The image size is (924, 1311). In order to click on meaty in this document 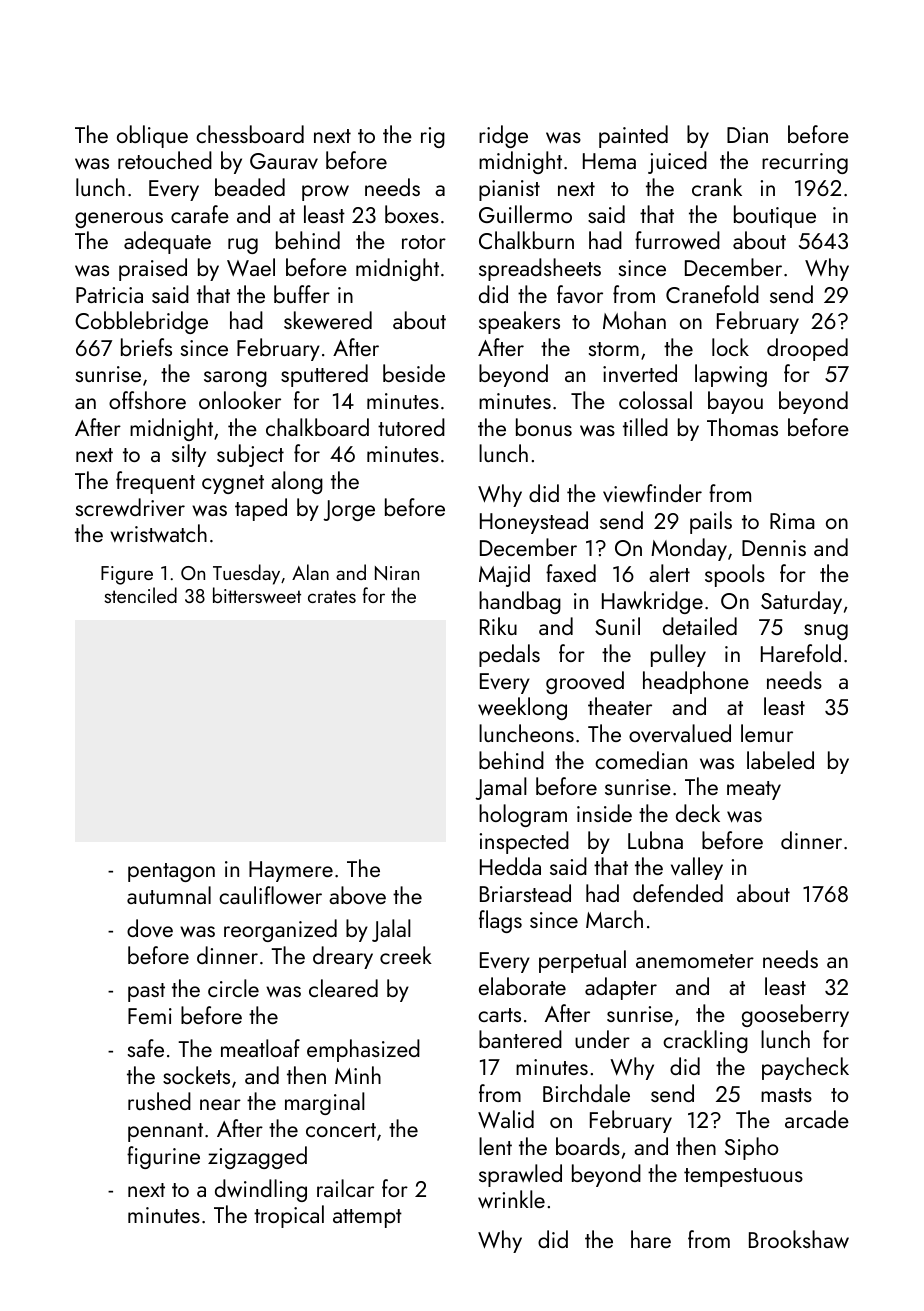, I will do `click(754, 790)`.
